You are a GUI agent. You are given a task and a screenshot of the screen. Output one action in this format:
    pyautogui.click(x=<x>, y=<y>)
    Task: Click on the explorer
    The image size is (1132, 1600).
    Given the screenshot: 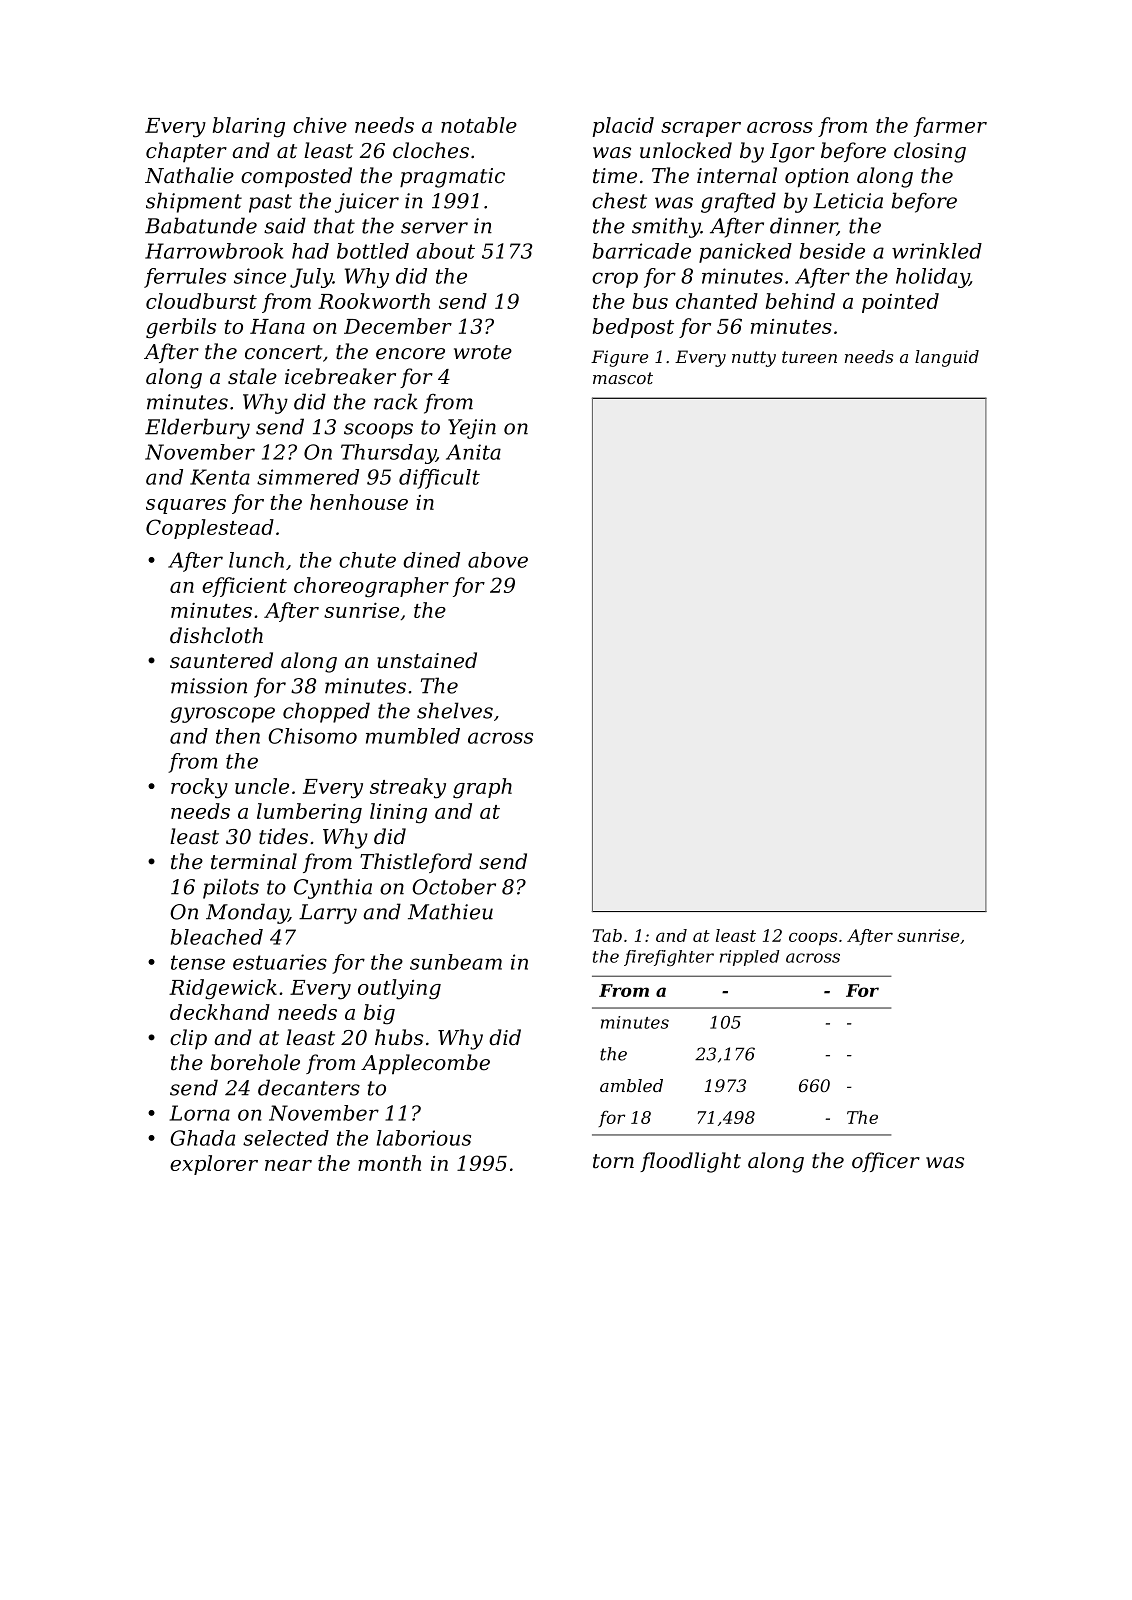 What is the action you would take?
    pyautogui.click(x=214, y=1165)
